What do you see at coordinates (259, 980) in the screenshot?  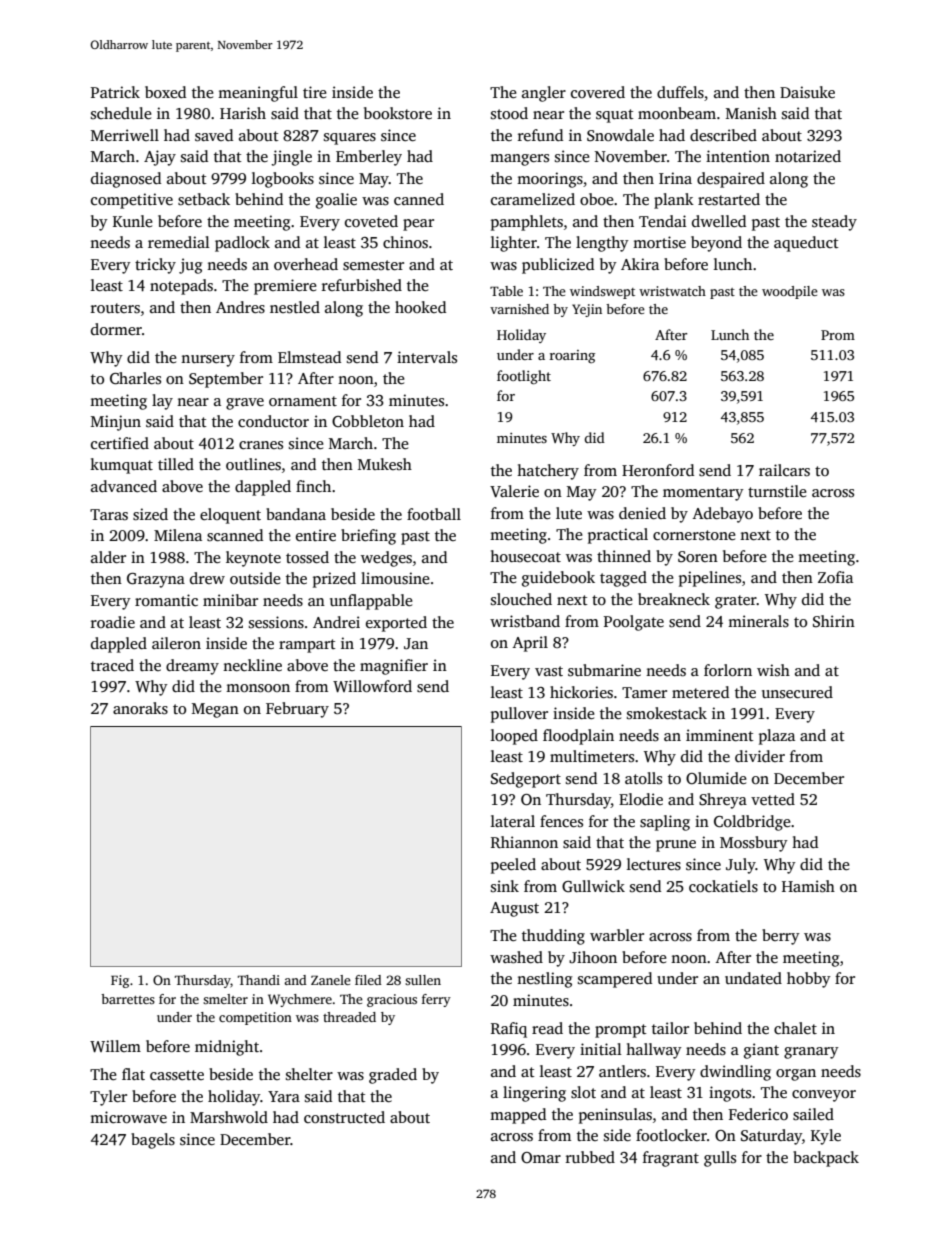 I see `Thandi` at bounding box center [259, 980].
